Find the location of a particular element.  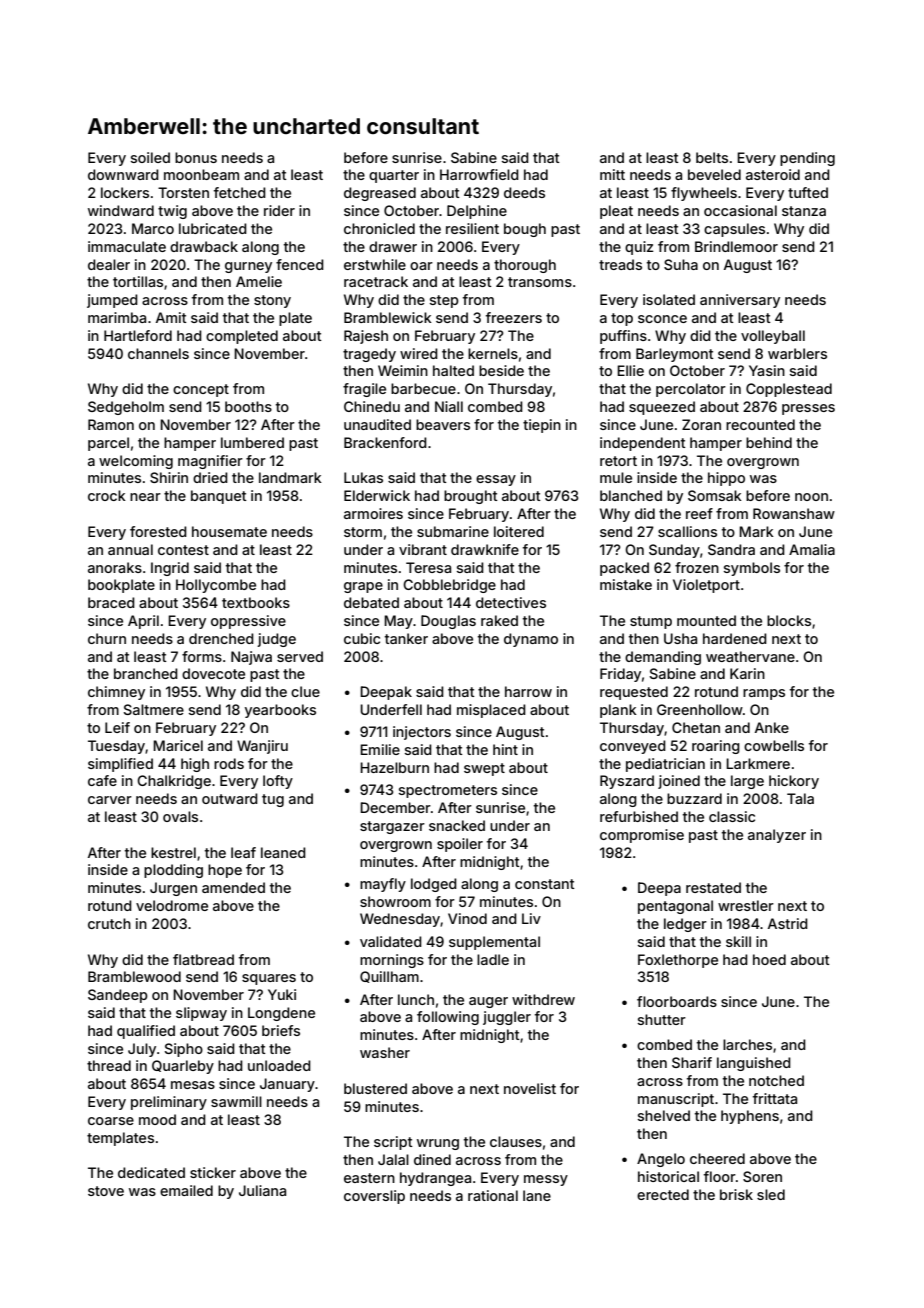

cubic is located at coordinates (362, 638).
